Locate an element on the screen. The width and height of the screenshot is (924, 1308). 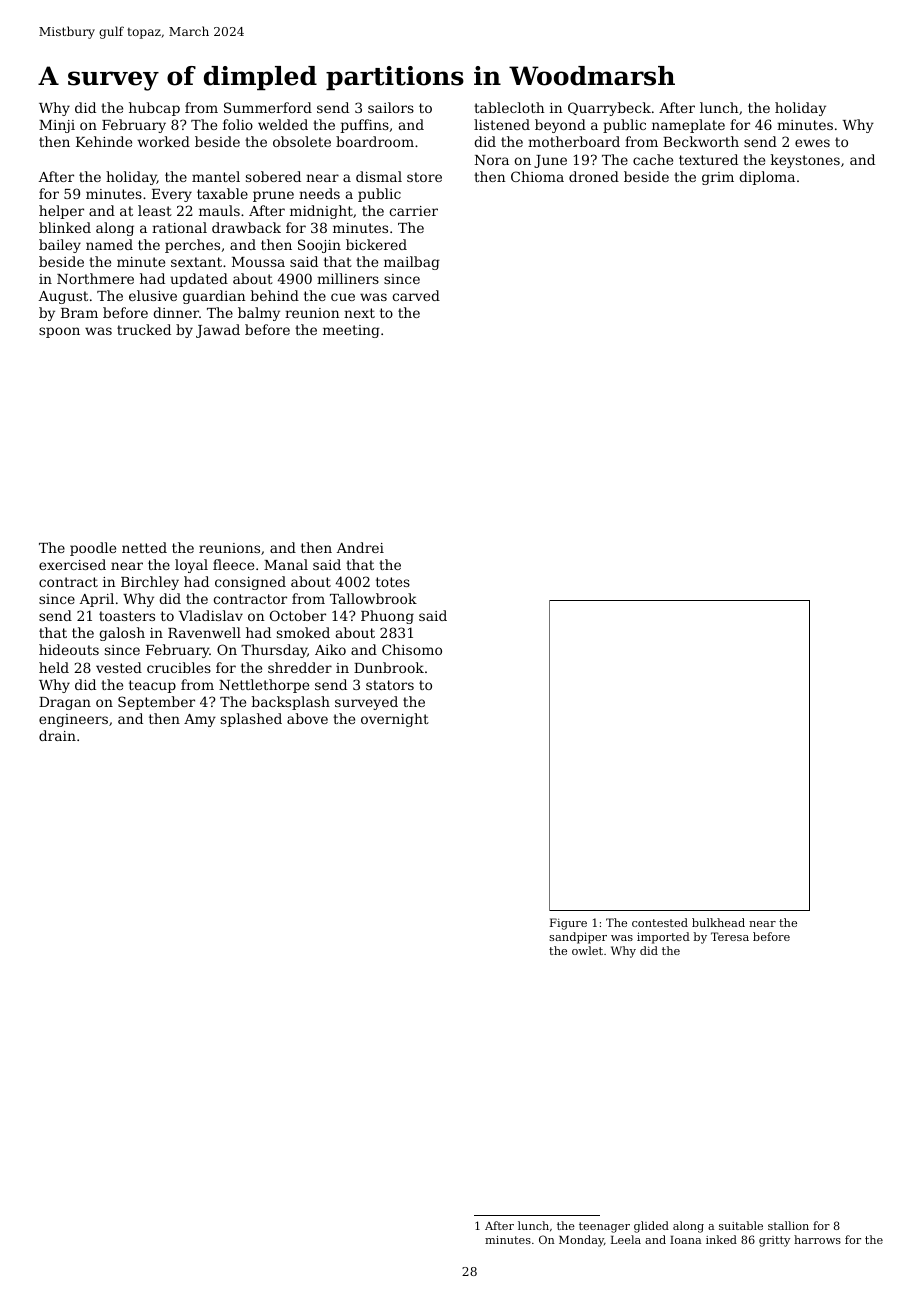
Chisomo is located at coordinates (412, 649).
